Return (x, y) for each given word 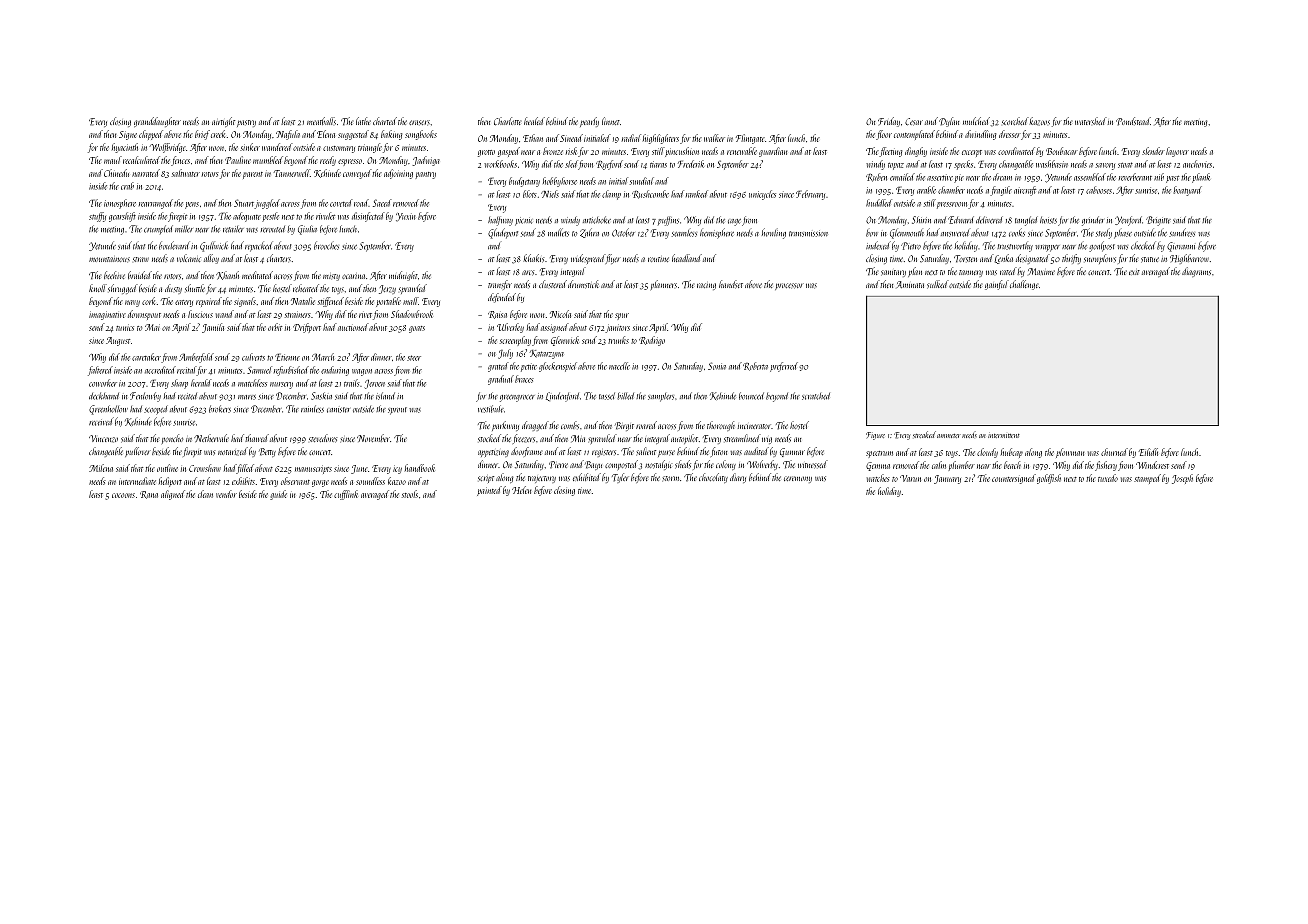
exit (1134, 272)
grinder (1093, 221)
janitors (617, 328)
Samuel (259, 370)
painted (489, 491)
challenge (1024, 285)
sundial (642, 181)
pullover (138, 452)
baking (391, 135)
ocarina (353, 276)
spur (622, 316)
